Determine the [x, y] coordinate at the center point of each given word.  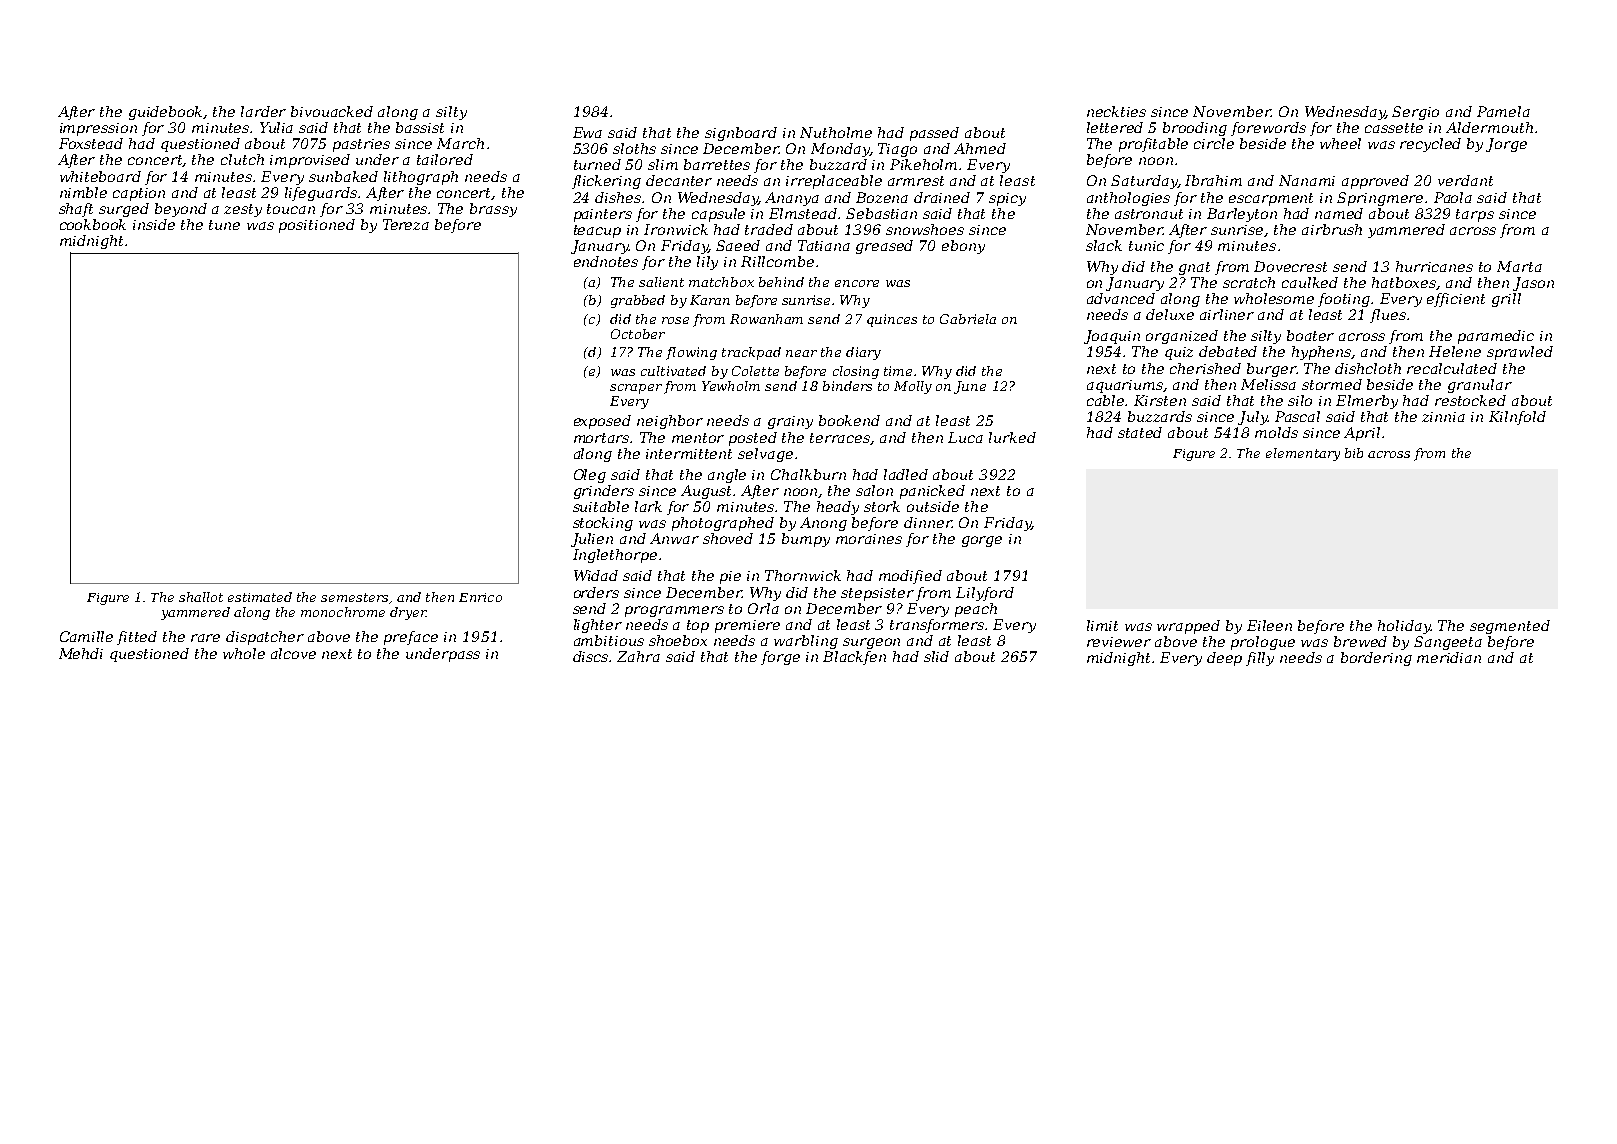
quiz [1179, 353]
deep [1224, 659]
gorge [982, 541]
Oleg [590, 476]
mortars [602, 438]
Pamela [1503, 111]
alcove [293, 653]
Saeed [738, 245]
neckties [1116, 111]
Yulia [276, 127]
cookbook [93, 224]
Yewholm [731, 386]
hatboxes [1404, 283]
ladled [906, 474]
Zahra [638, 656]
